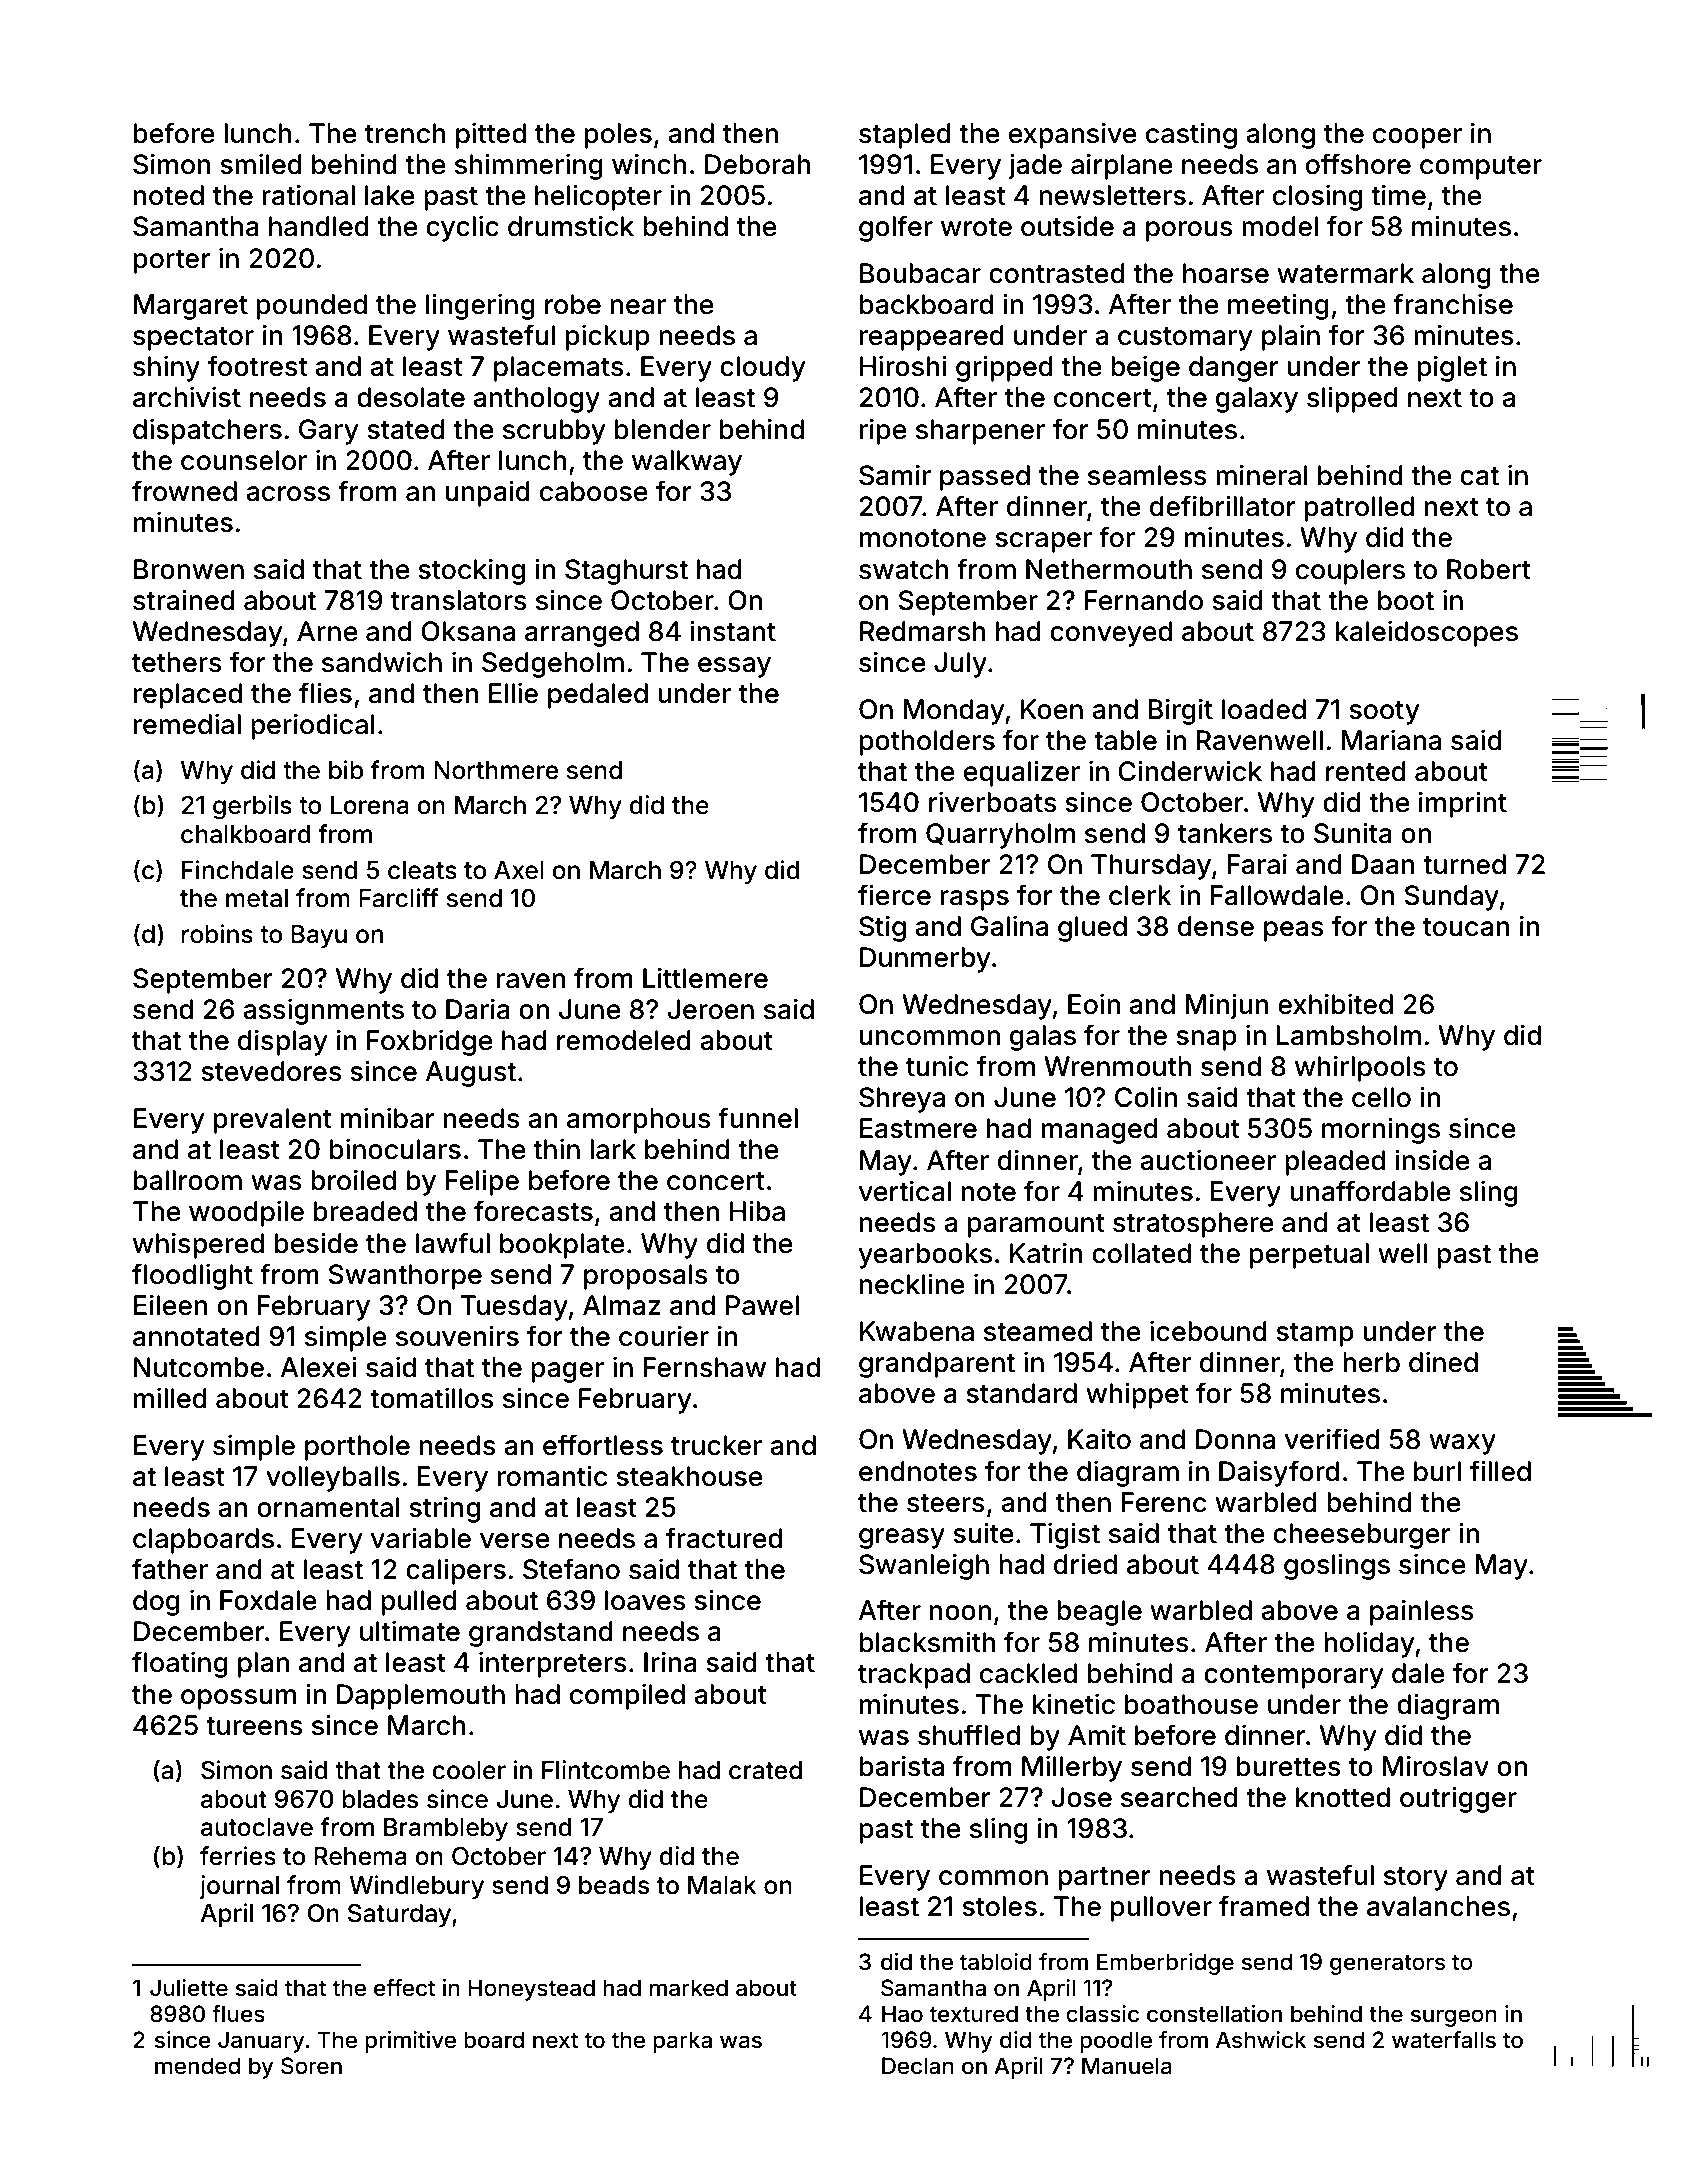  Describe the element at coordinates (1073, 136) in the page. I see `expansive` at that location.
